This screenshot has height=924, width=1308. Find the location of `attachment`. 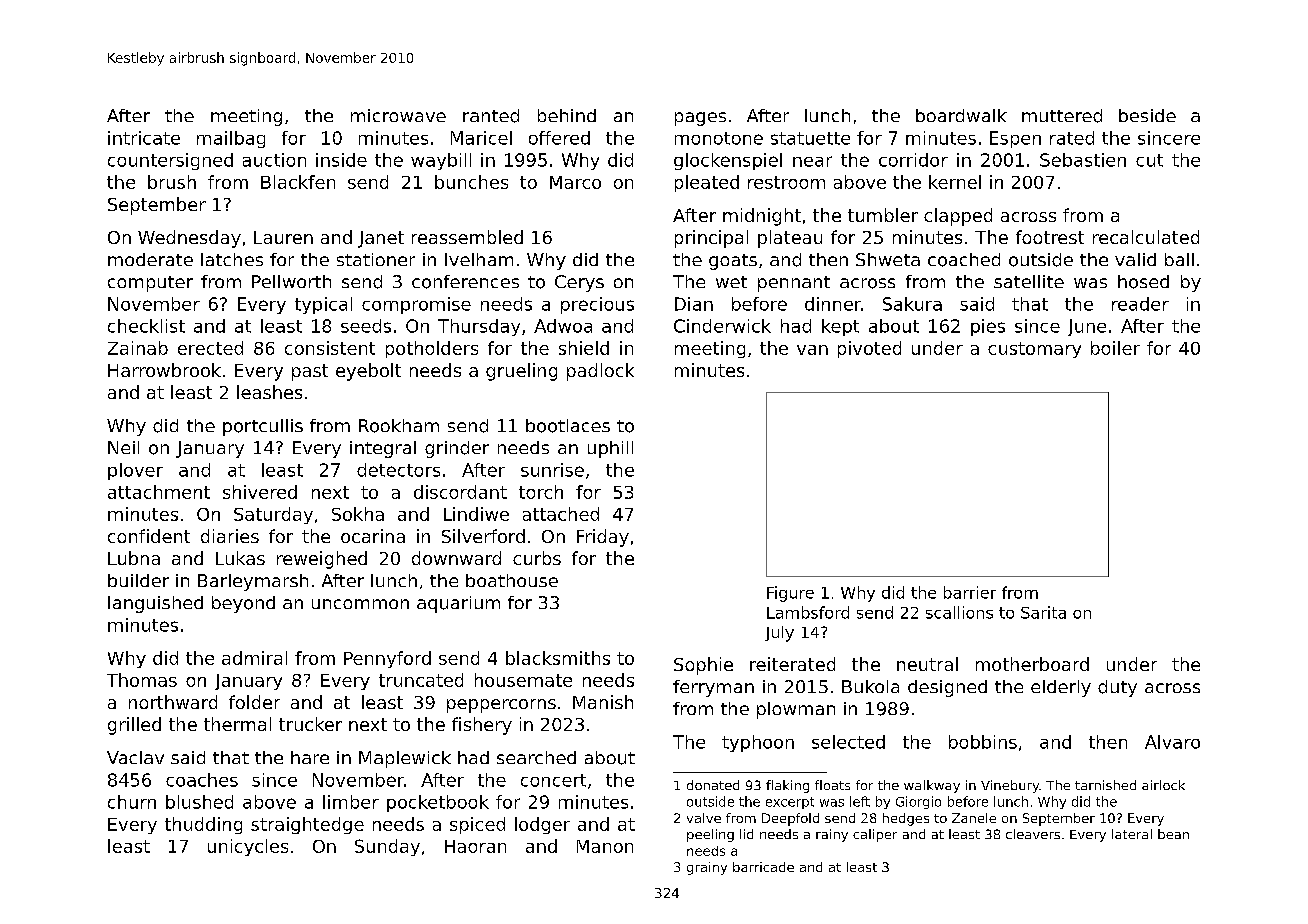

attachment is located at coordinates (159, 492).
